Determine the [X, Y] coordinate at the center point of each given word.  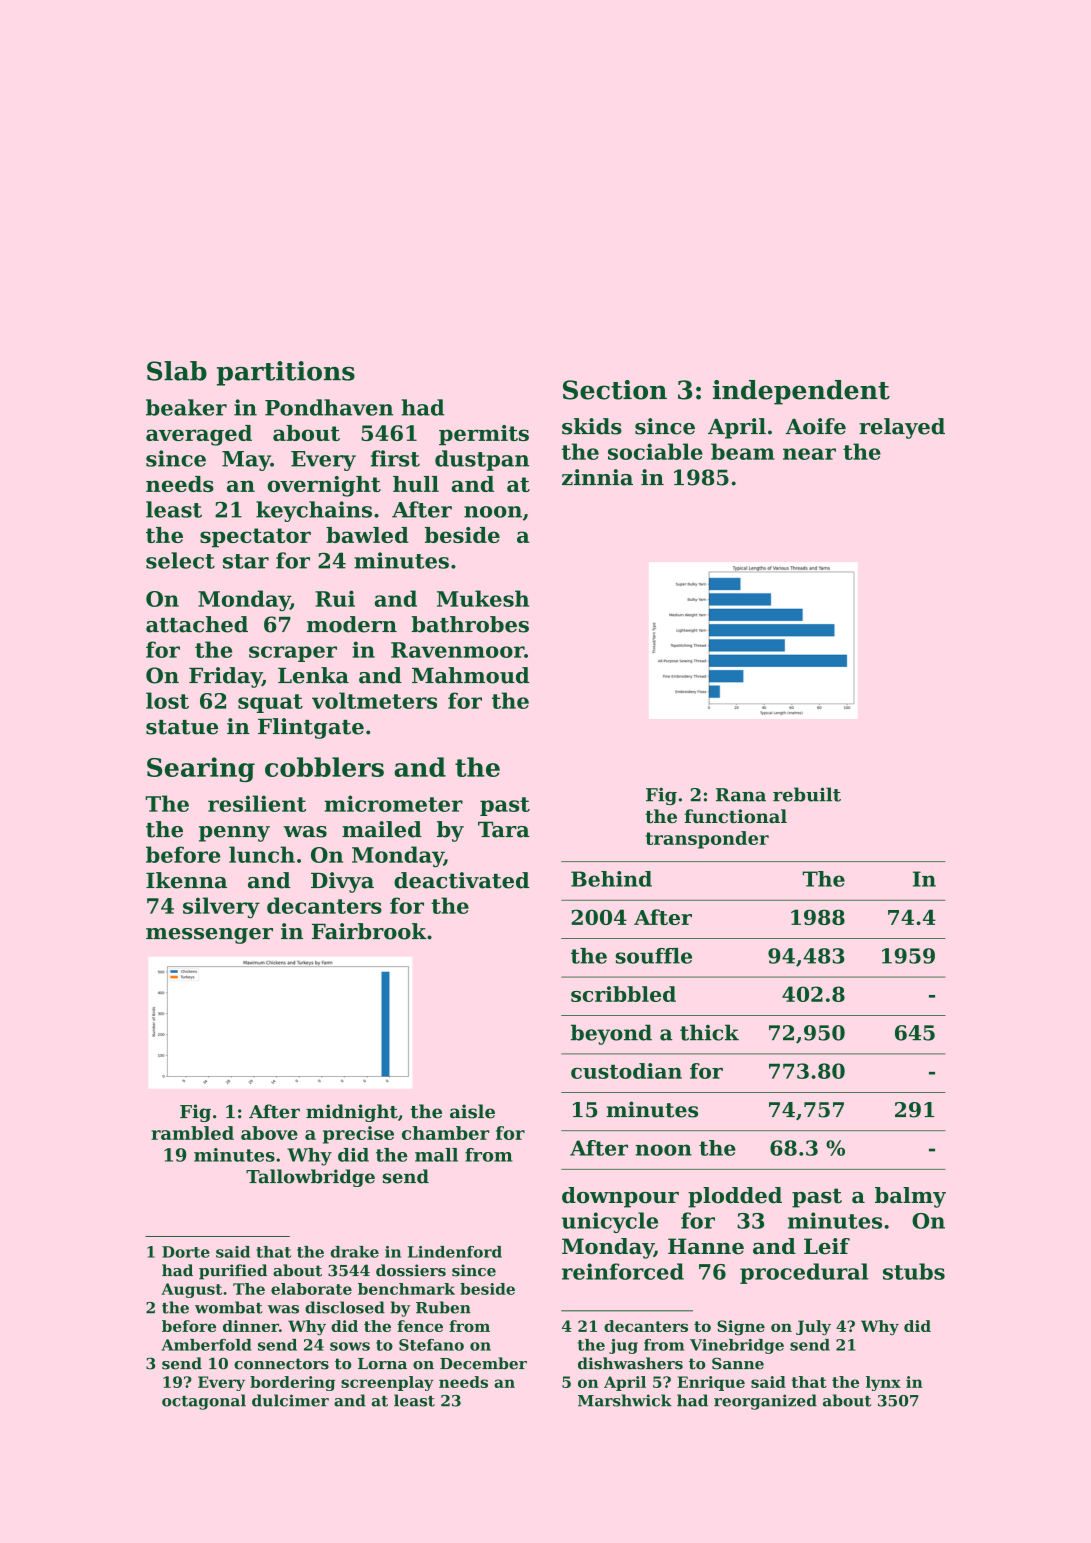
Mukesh [483, 598]
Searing [201, 769]
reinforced [623, 1271]
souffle [654, 956]
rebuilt [807, 794]
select [180, 560]
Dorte [186, 1252]
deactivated [461, 880]
